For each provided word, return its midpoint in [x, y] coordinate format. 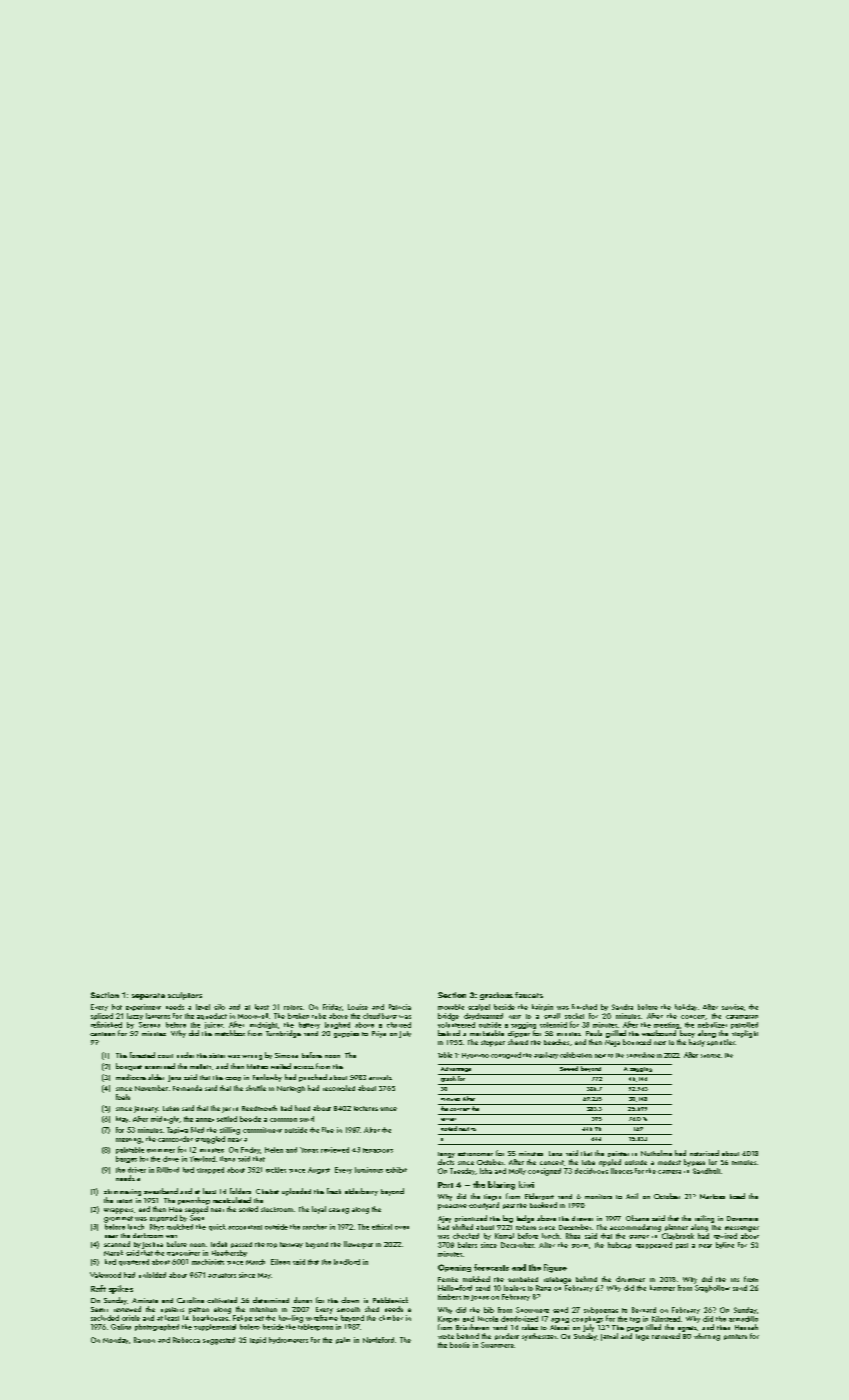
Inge [642, 1337]
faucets [529, 995]
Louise [358, 1007]
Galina [121, 1327]
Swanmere [497, 1345]
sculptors [185, 996]
